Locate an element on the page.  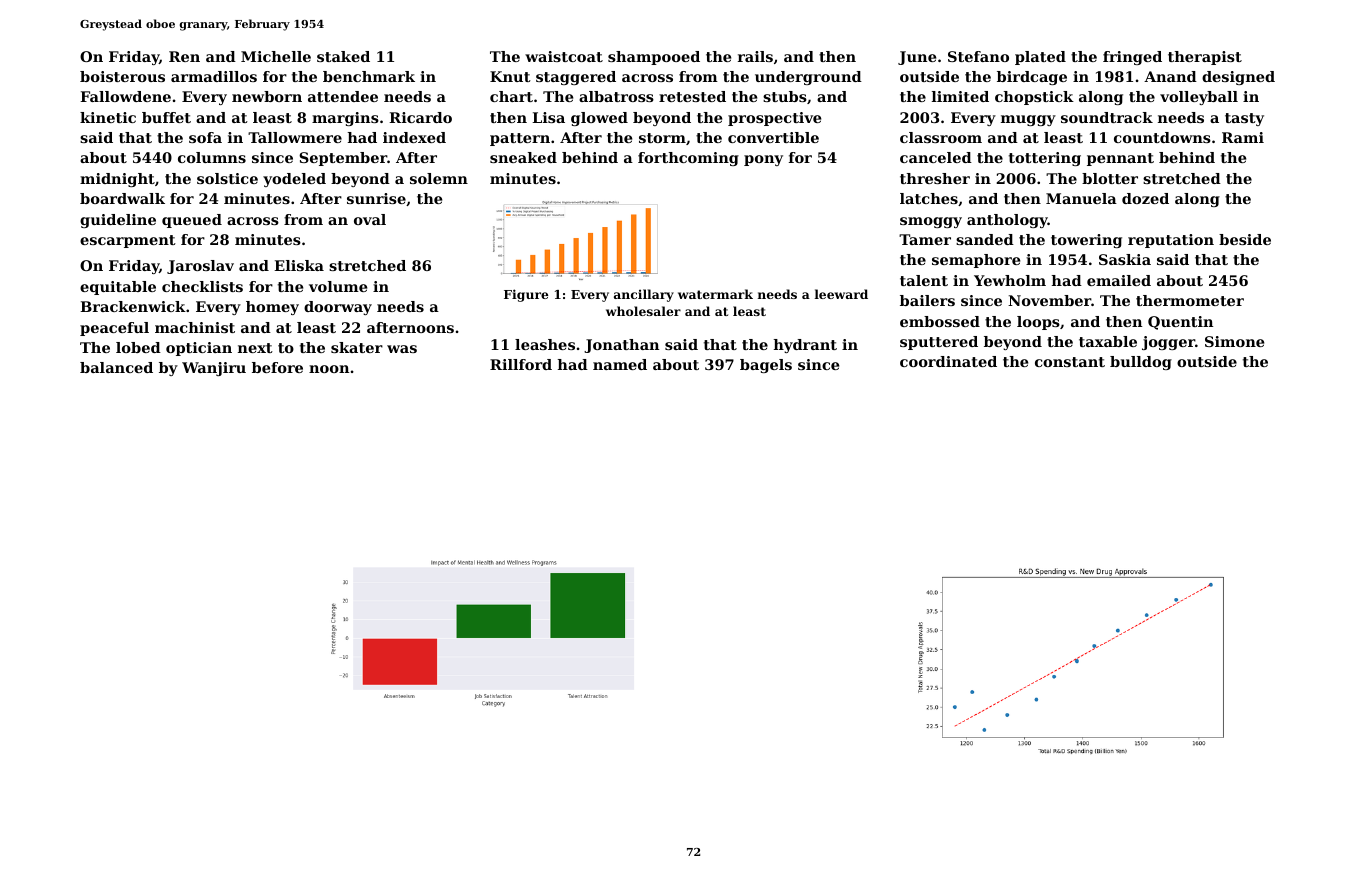
loops is located at coordinates (1038, 323).
